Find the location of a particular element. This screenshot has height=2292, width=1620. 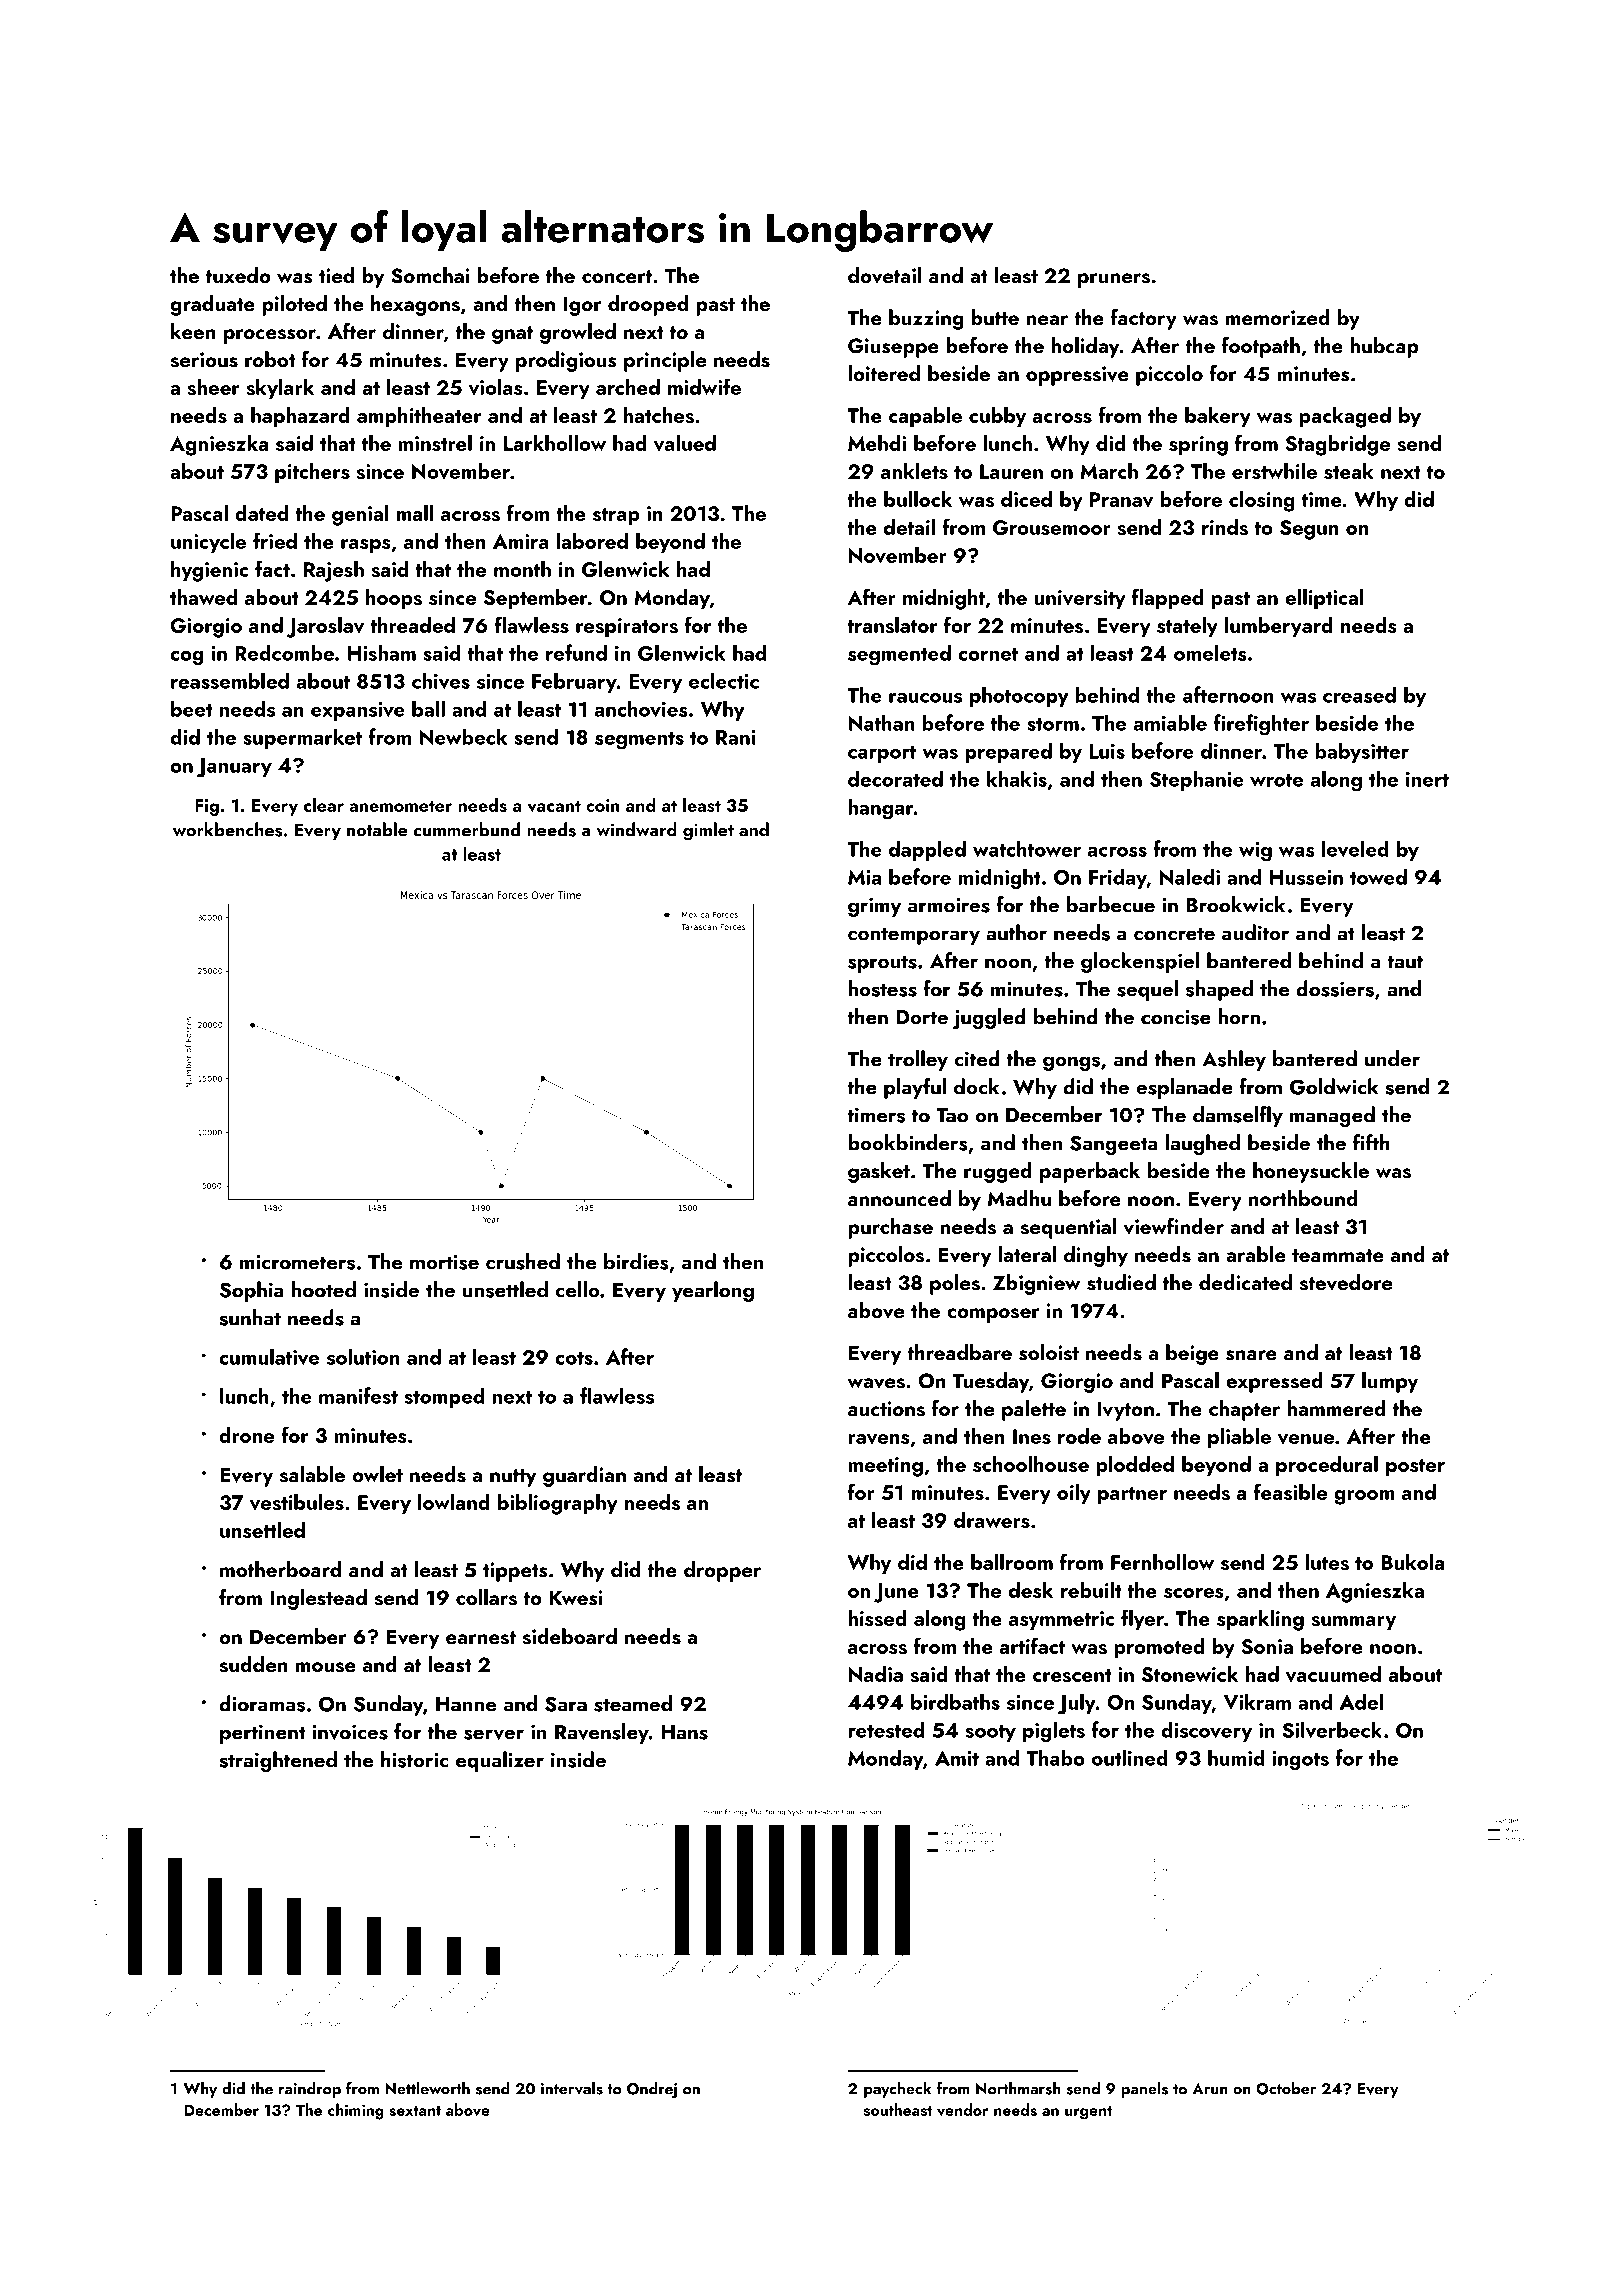

raindrop is located at coordinates (310, 2090).
